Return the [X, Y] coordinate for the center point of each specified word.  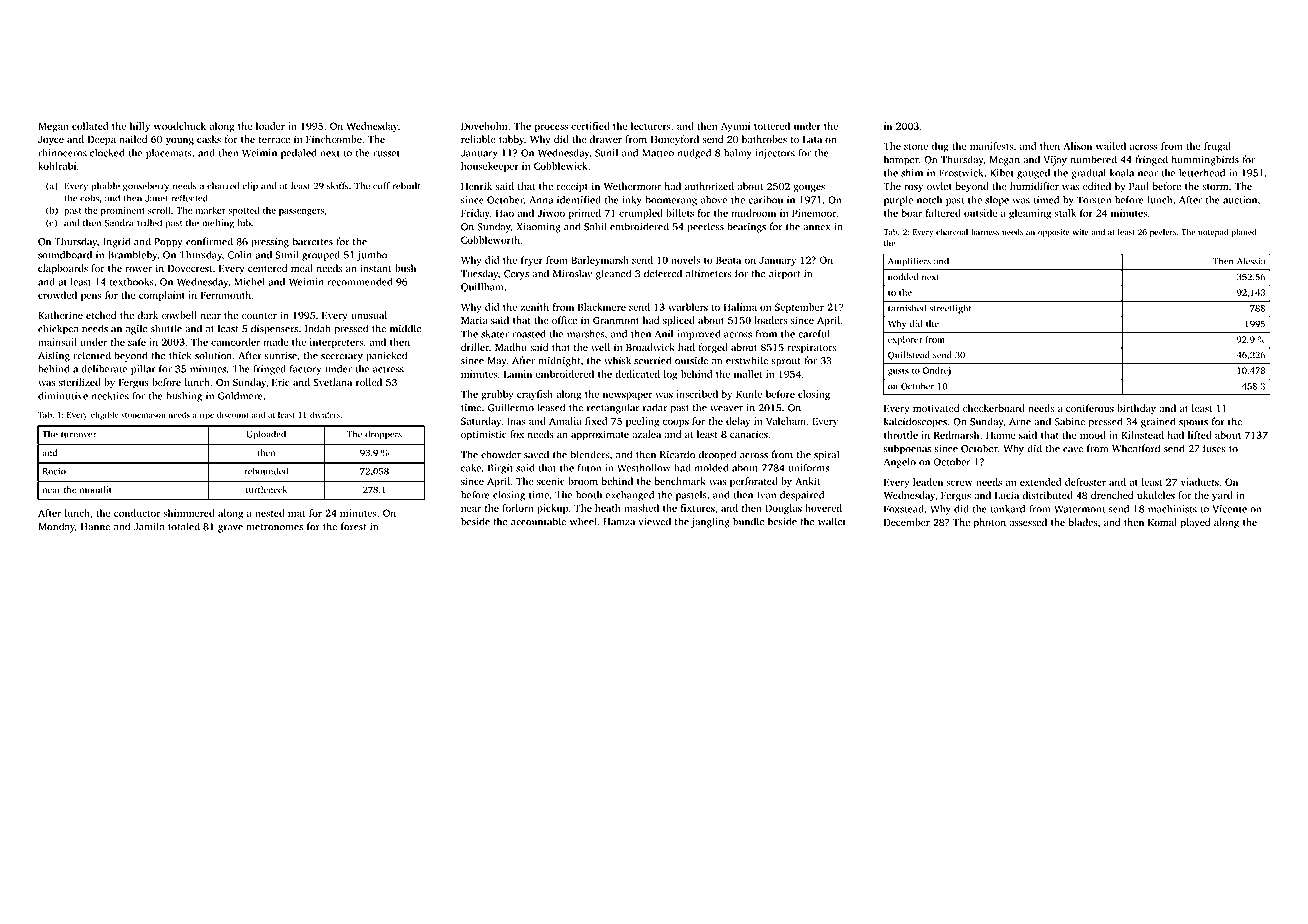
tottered [772, 126]
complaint [162, 296]
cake [471, 468]
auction [1240, 200]
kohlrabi [57, 166]
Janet [156, 198]
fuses [1214, 448]
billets [680, 213]
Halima [740, 307]
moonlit [95, 489]
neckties [110, 396]
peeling [642, 422]
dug [940, 147]
